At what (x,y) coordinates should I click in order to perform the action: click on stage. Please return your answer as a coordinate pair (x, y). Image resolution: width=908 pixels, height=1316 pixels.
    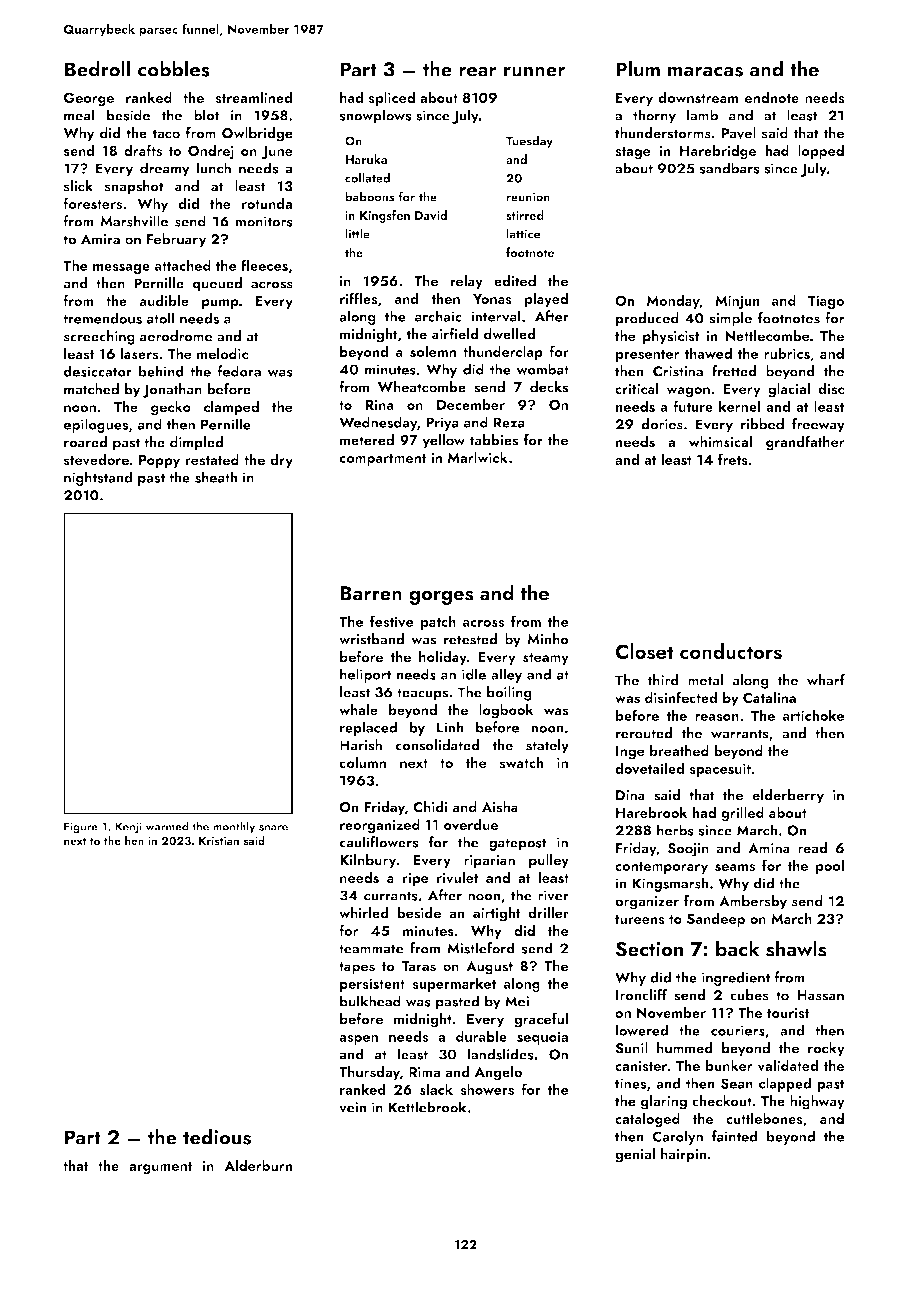
    Looking at the image, I should click on (633, 153).
